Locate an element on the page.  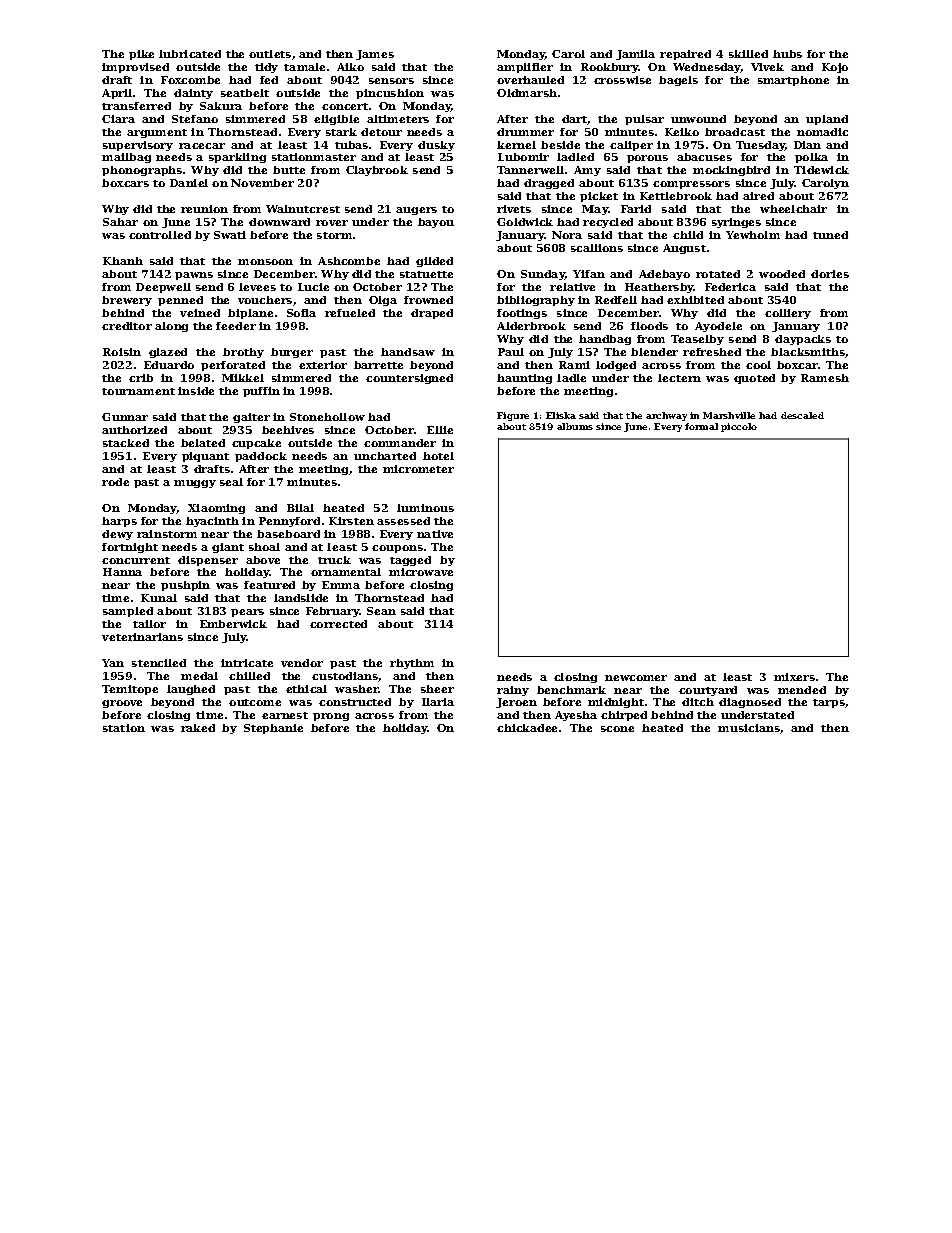
Roisin is located at coordinates (122, 352).
